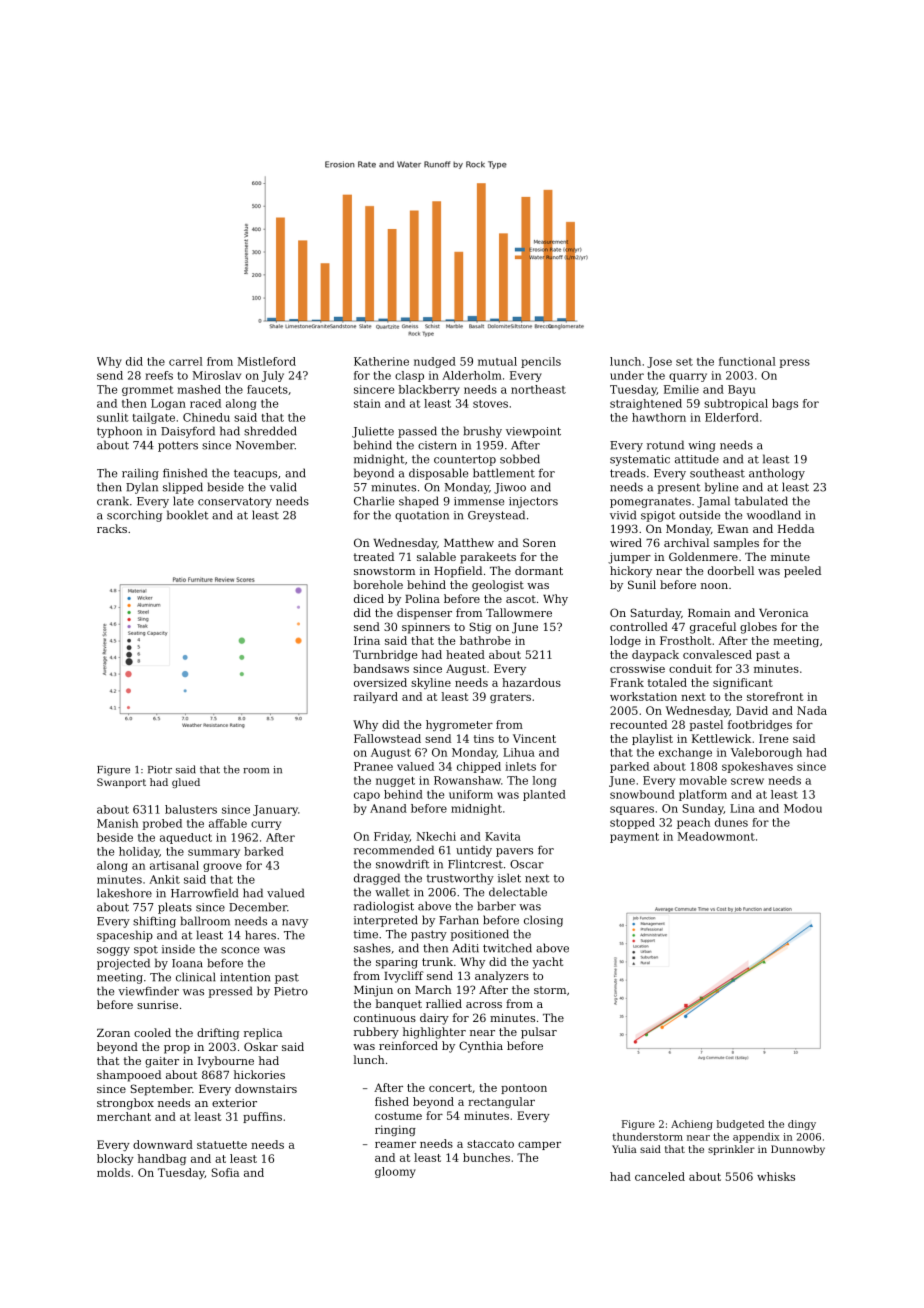  Describe the element at coordinates (186, 361) in the document. I see `carrel` at that location.
